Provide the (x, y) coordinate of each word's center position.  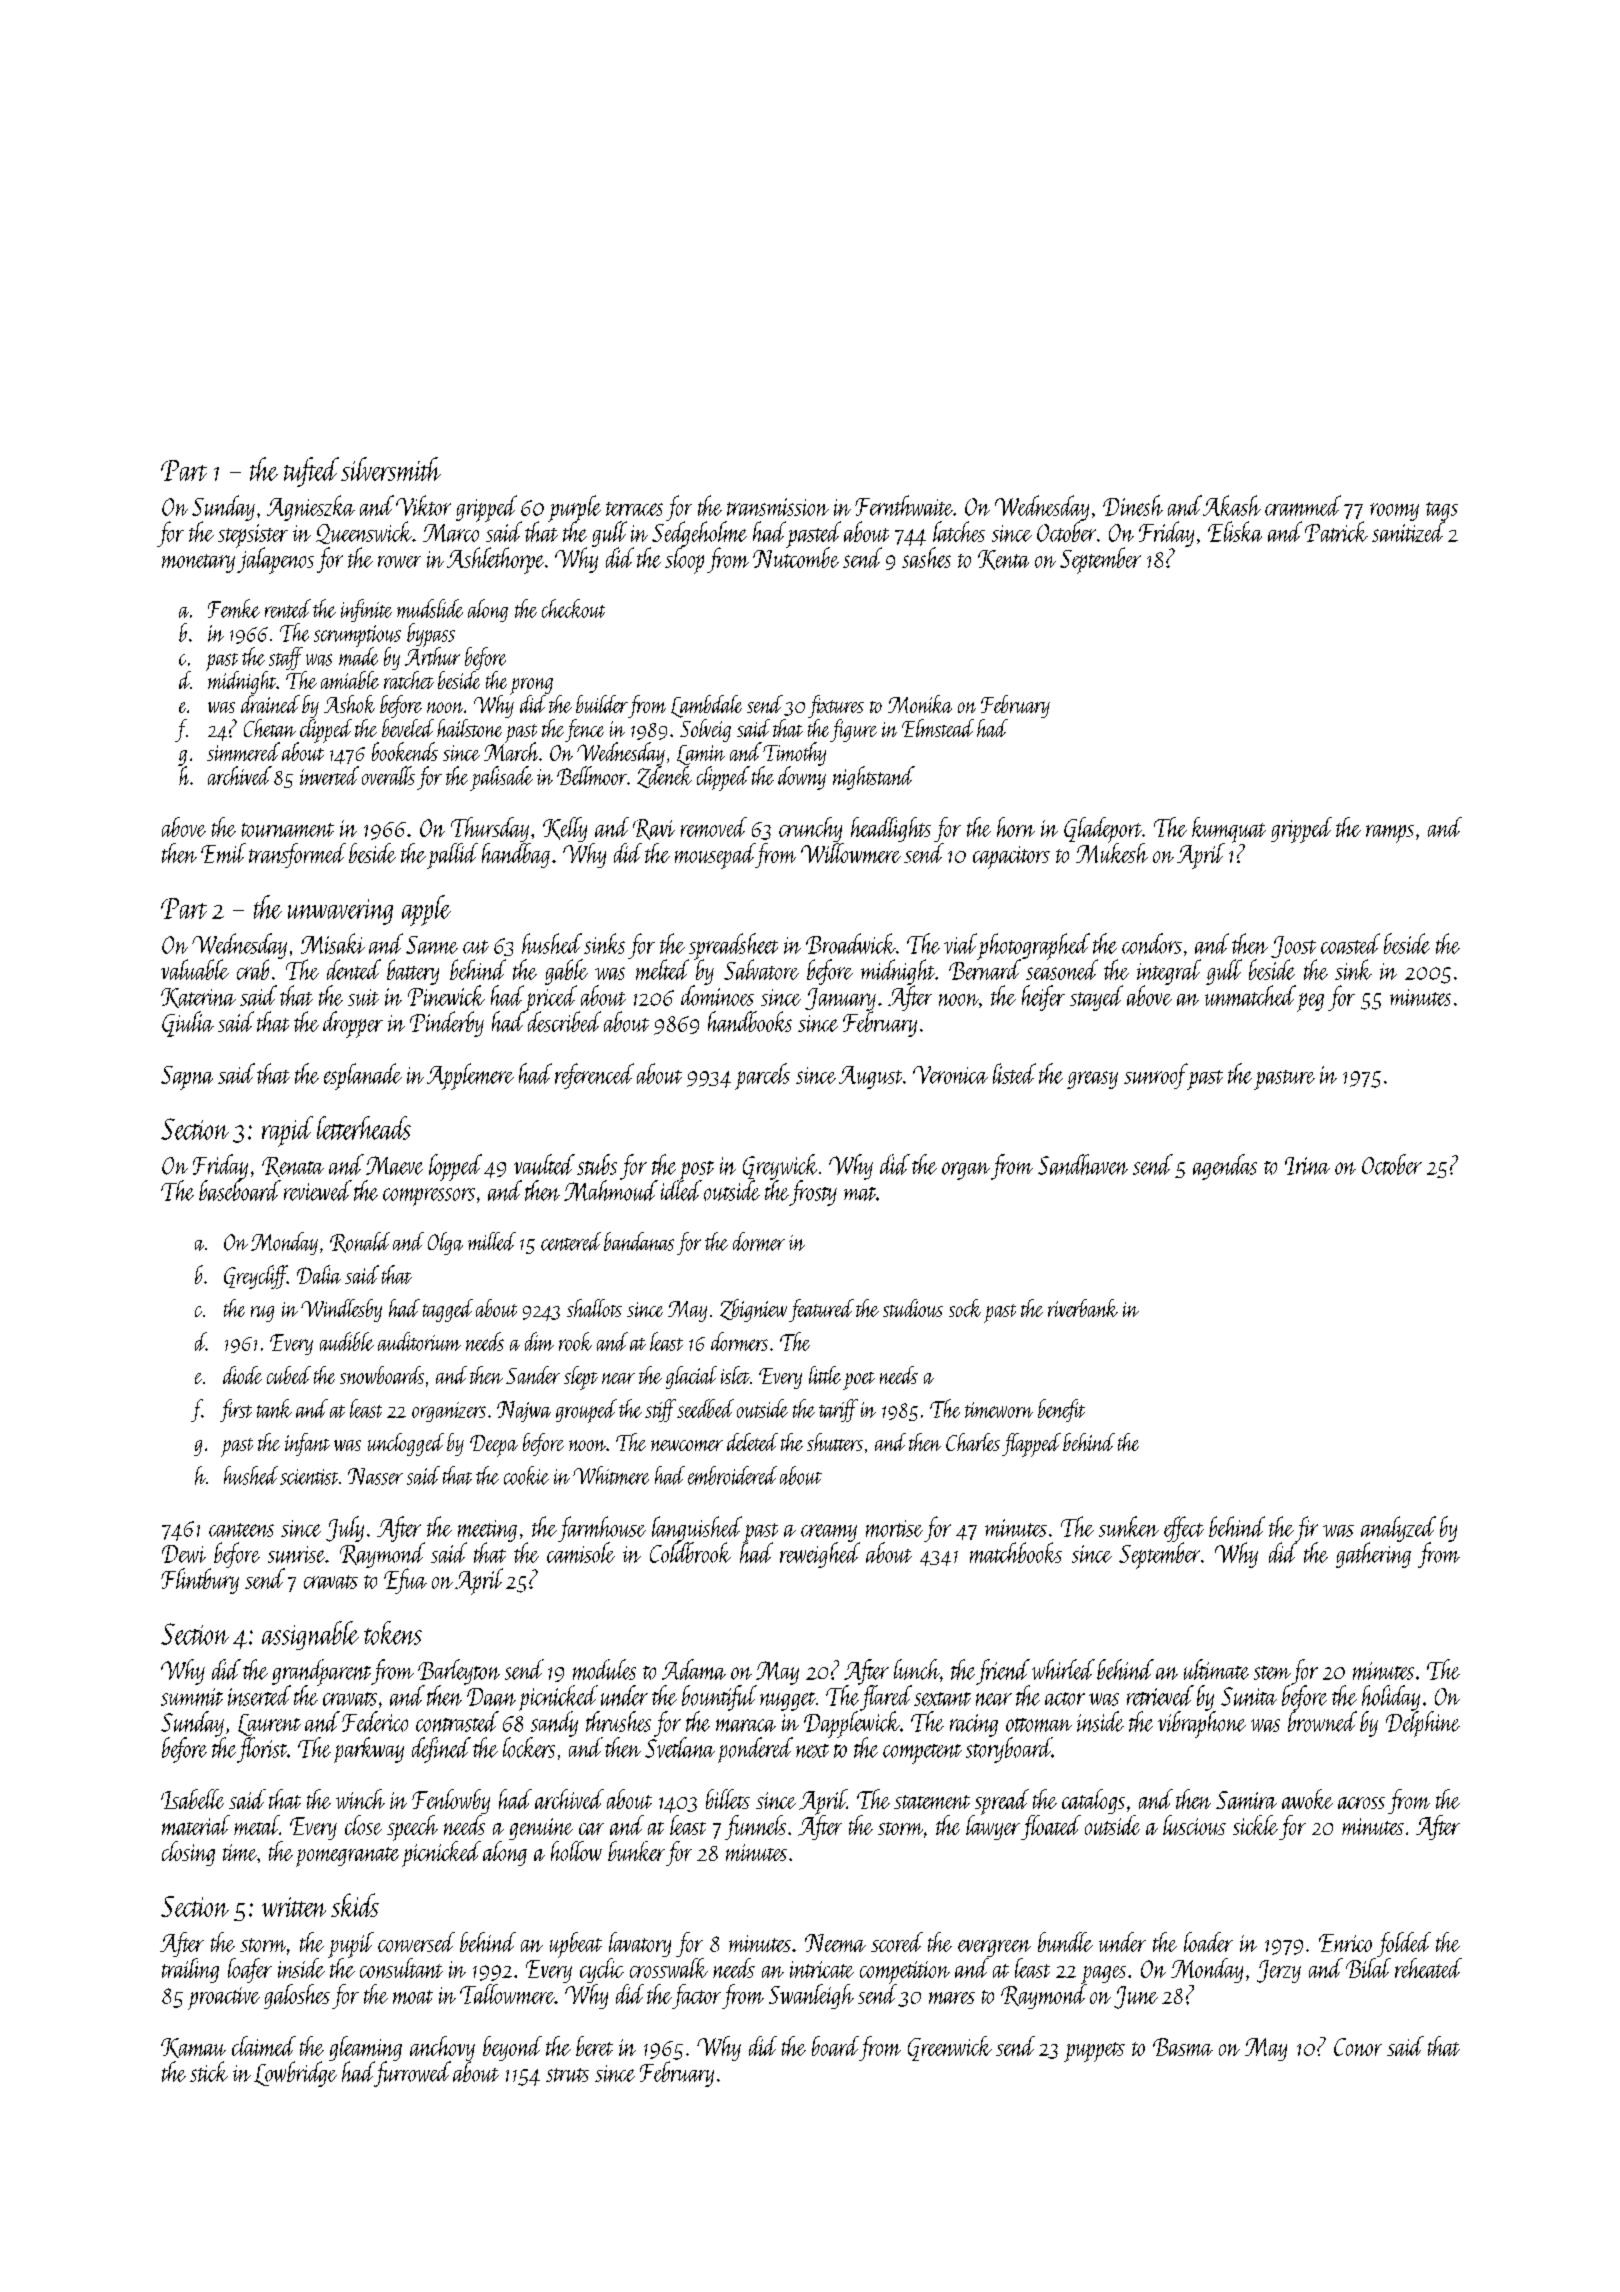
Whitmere (611, 1475)
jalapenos (275, 561)
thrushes (618, 1721)
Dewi (184, 1554)
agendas (1225, 1167)
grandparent (321, 1672)
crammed (1303, 505)
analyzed (1398, 1529)
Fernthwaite (904, 505)
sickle (1255, 1825)
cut (476, 947)
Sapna (187, 1078)
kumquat (1229, 830)
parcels (762, 1076)
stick (209, 2071)
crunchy (810, 829)
